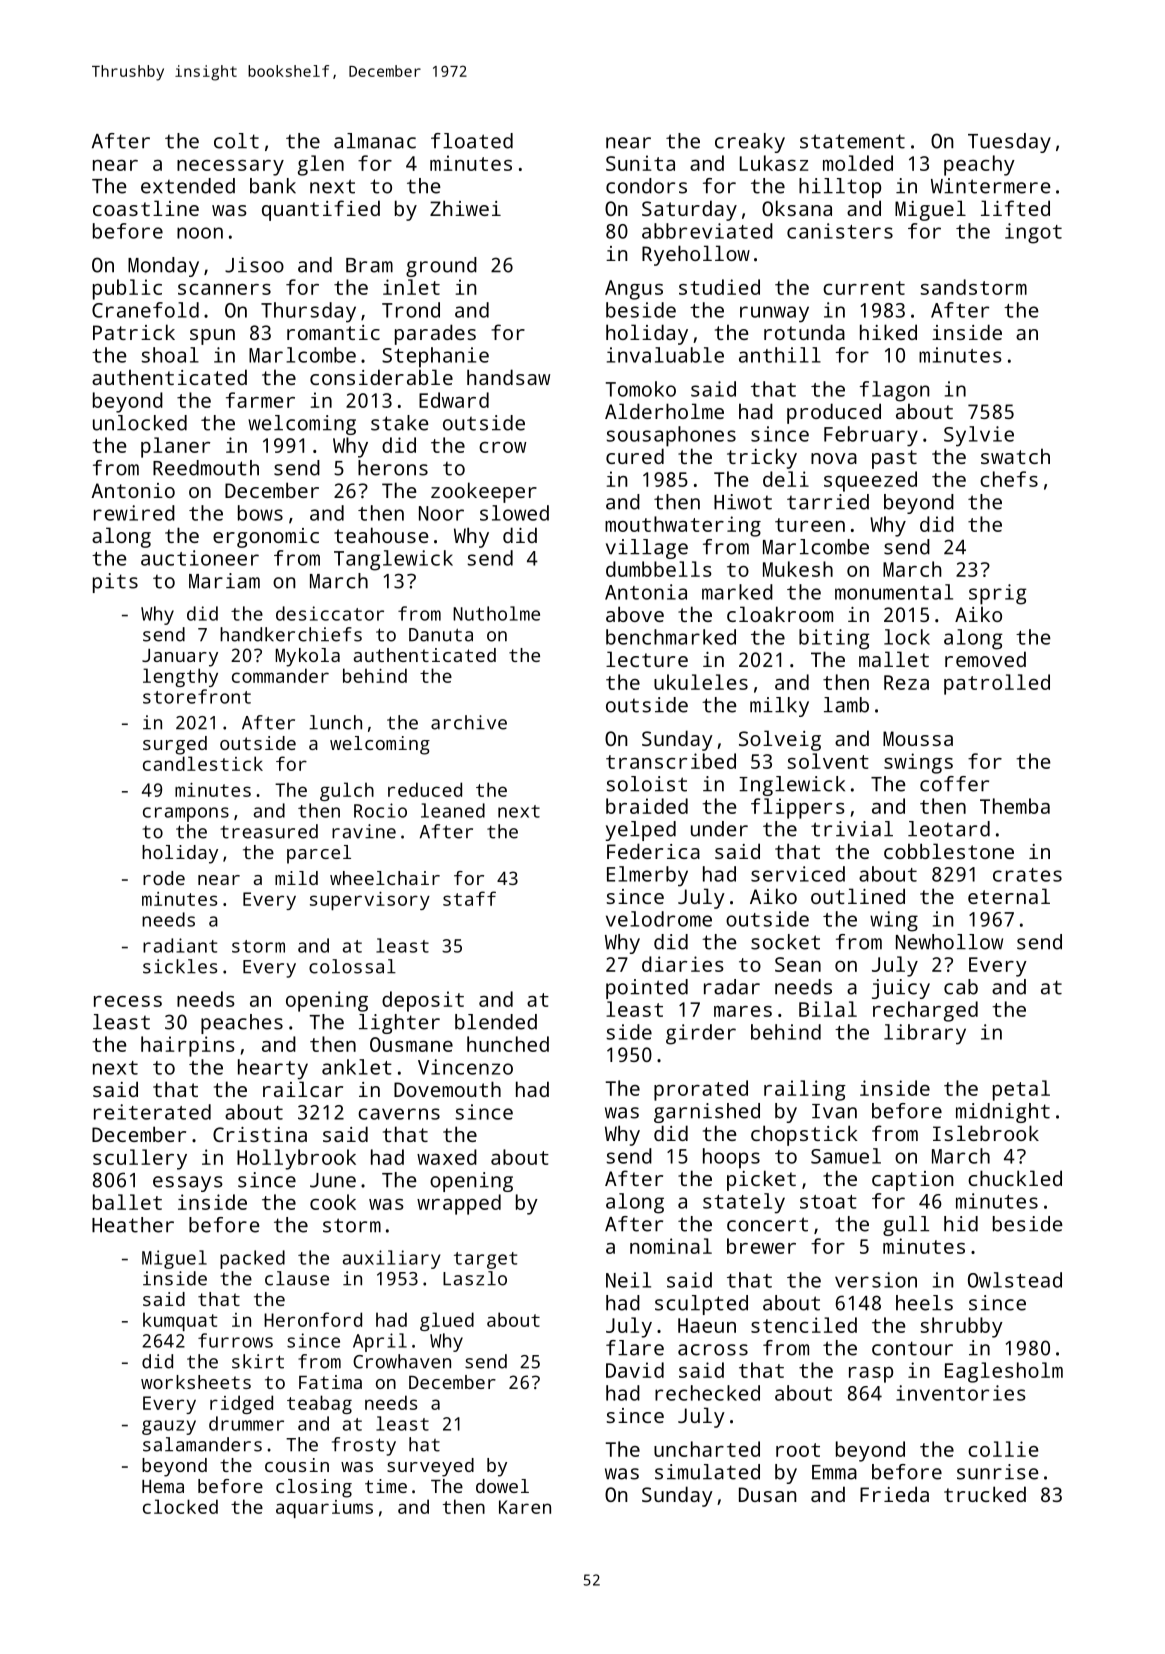  What do you see at coordinates (707, 1113) in the document?
I see `garnished` at bounding box center [707, 1113].
